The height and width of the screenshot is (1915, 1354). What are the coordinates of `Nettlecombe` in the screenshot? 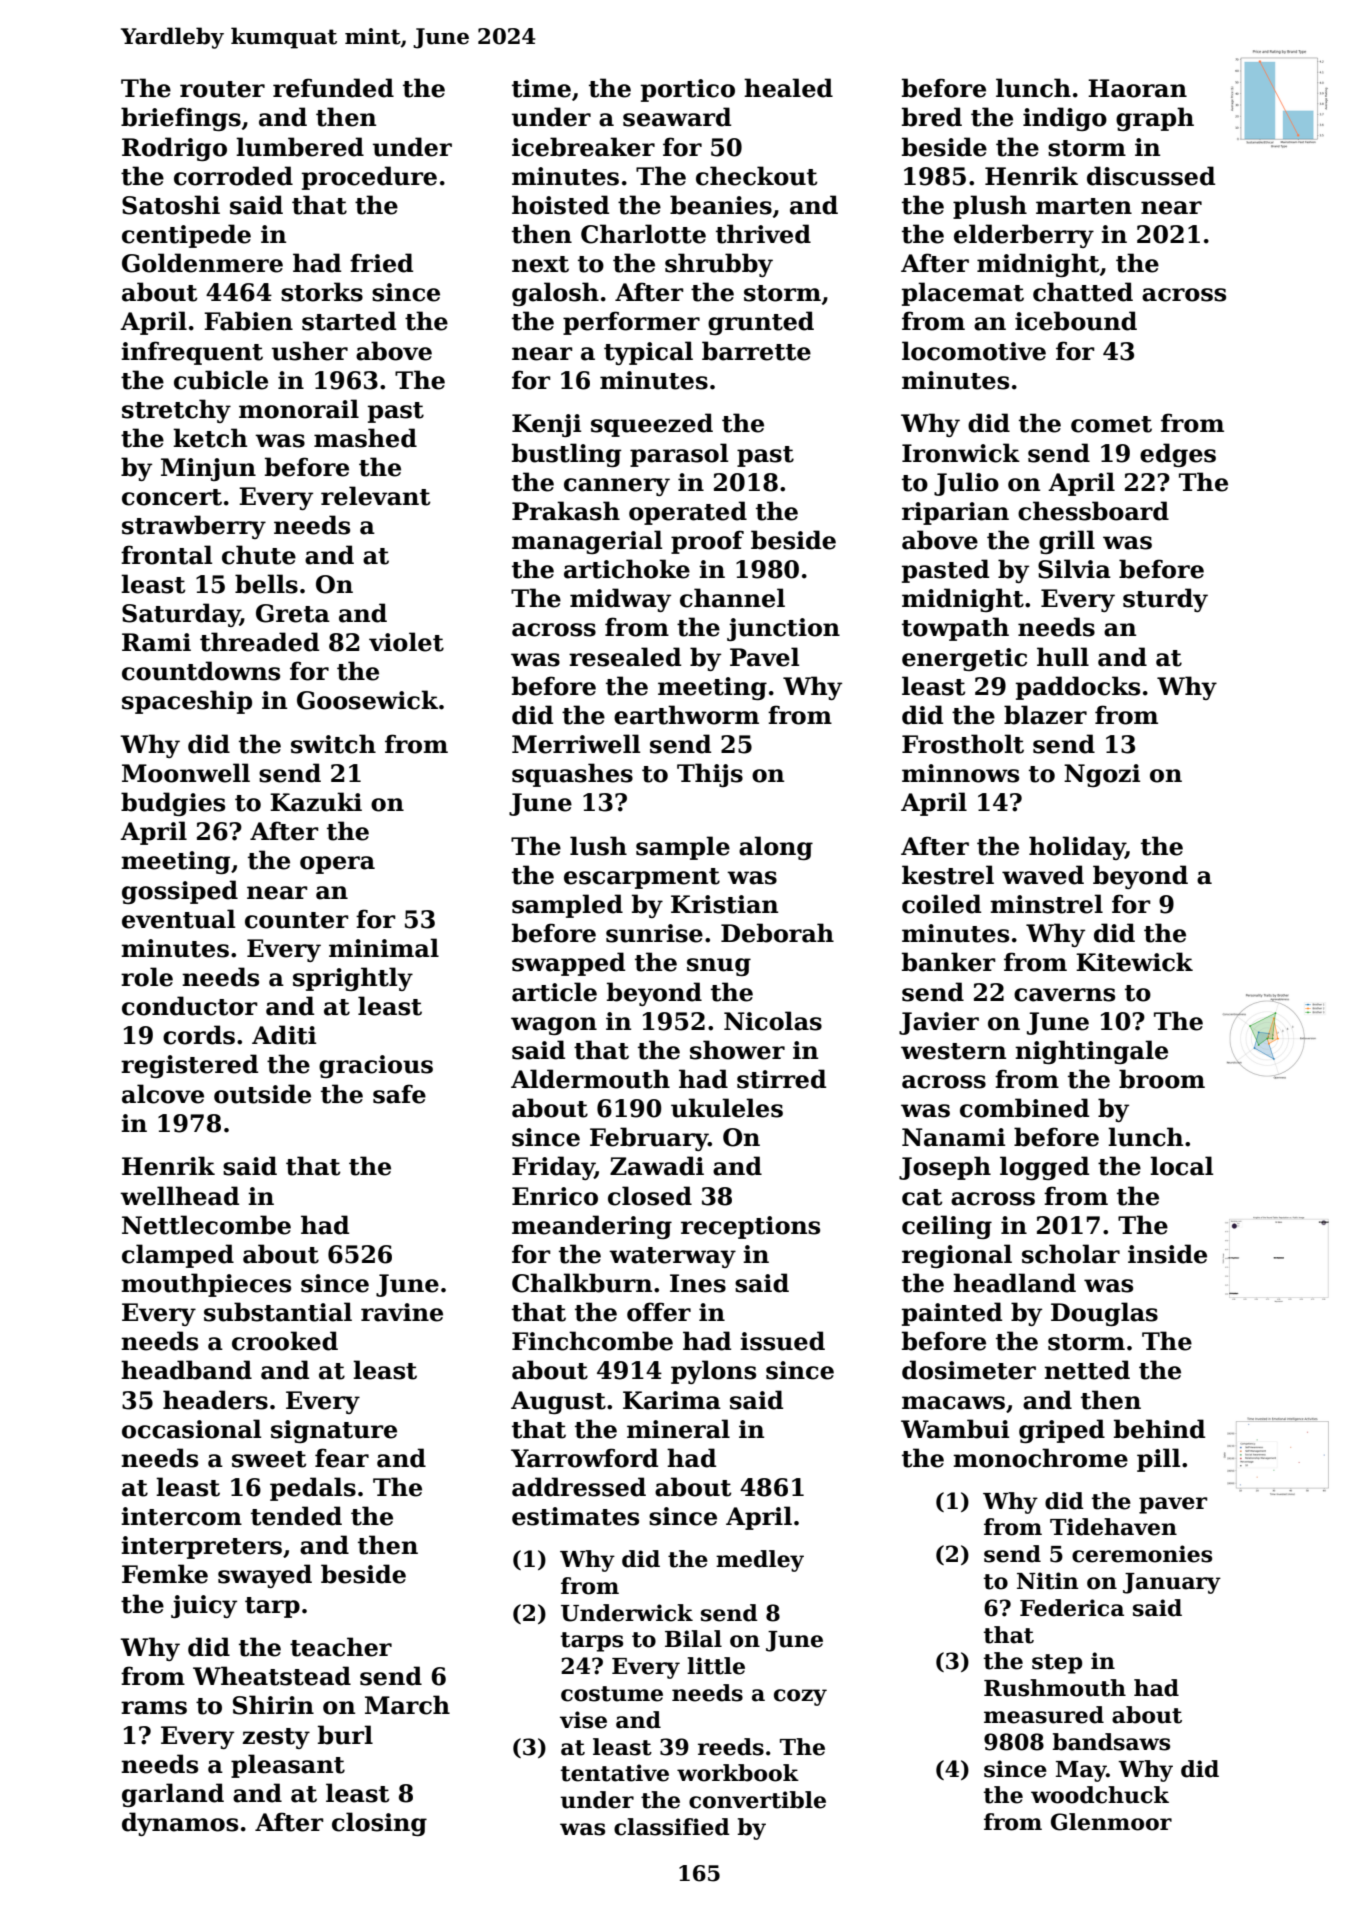 It's located at (206, 1225).
